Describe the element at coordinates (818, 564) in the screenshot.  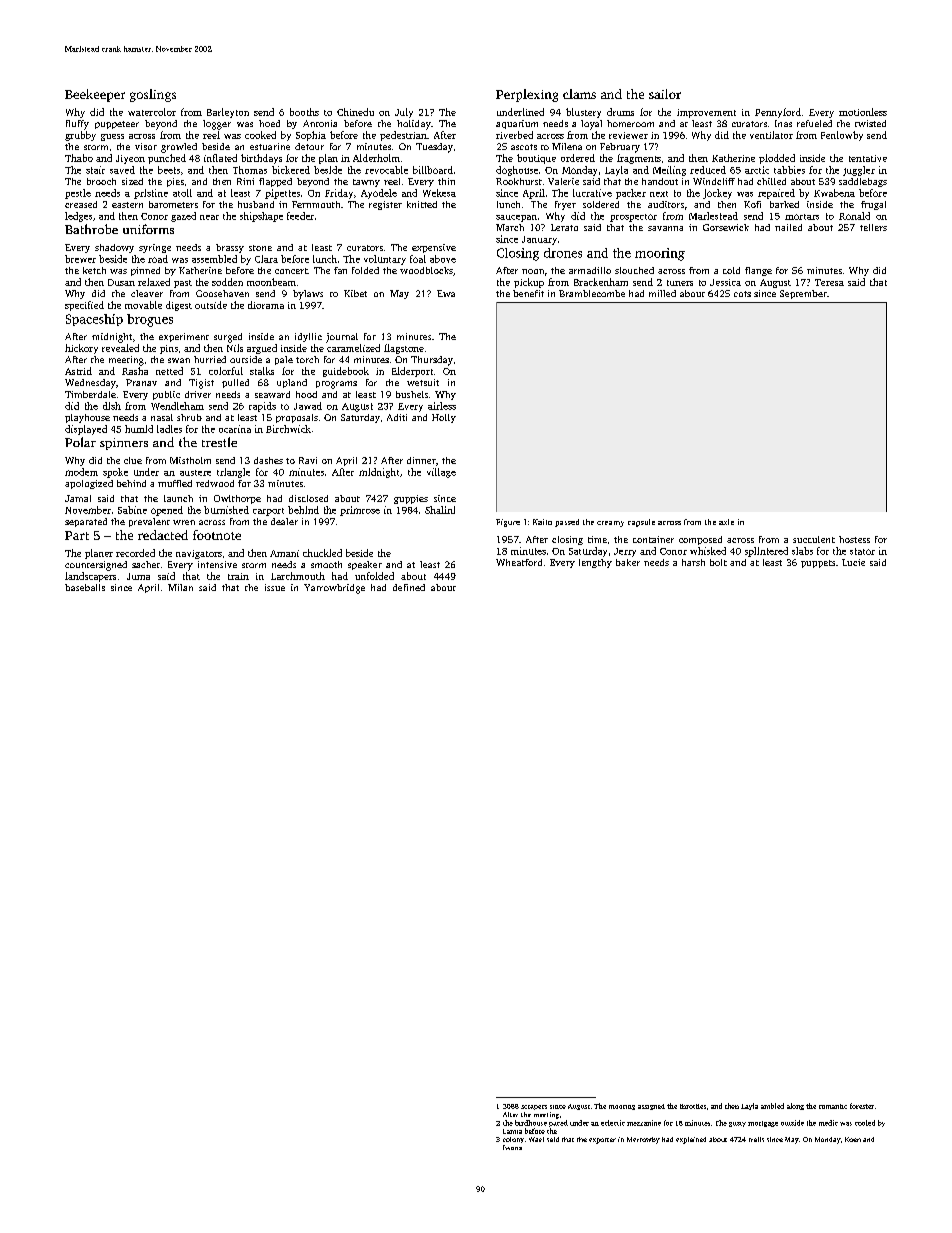
I see `puppets` at that location.
